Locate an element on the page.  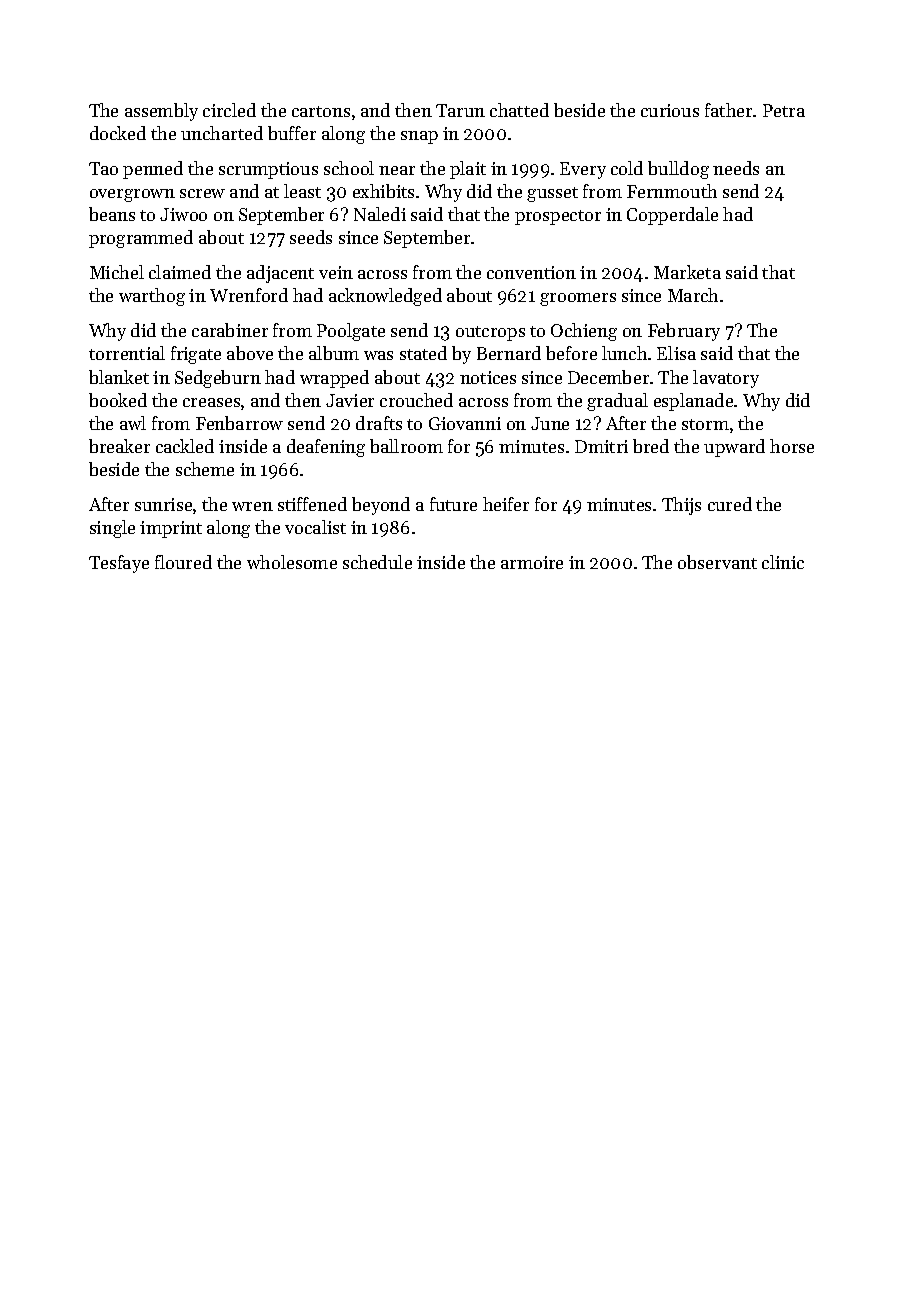
February is located at coordinates (684, 332).
